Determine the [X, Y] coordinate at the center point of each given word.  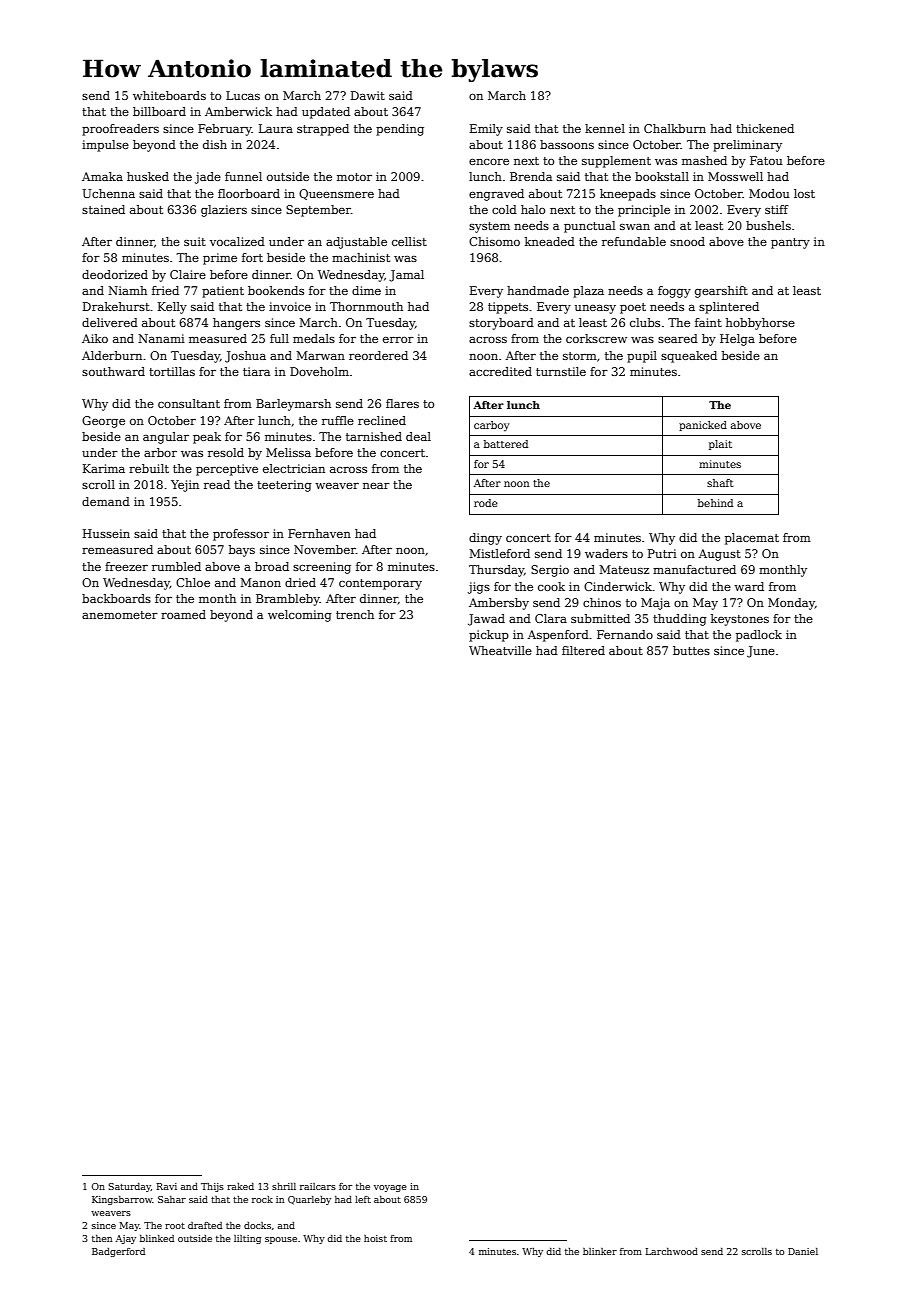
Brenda [531, 176]
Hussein [106, 533]
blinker [600, 1251]
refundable [634, 241]
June [761, 652]
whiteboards [169, 95]
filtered [583, 650]
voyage [390, 1188]
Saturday [129, 1187]
